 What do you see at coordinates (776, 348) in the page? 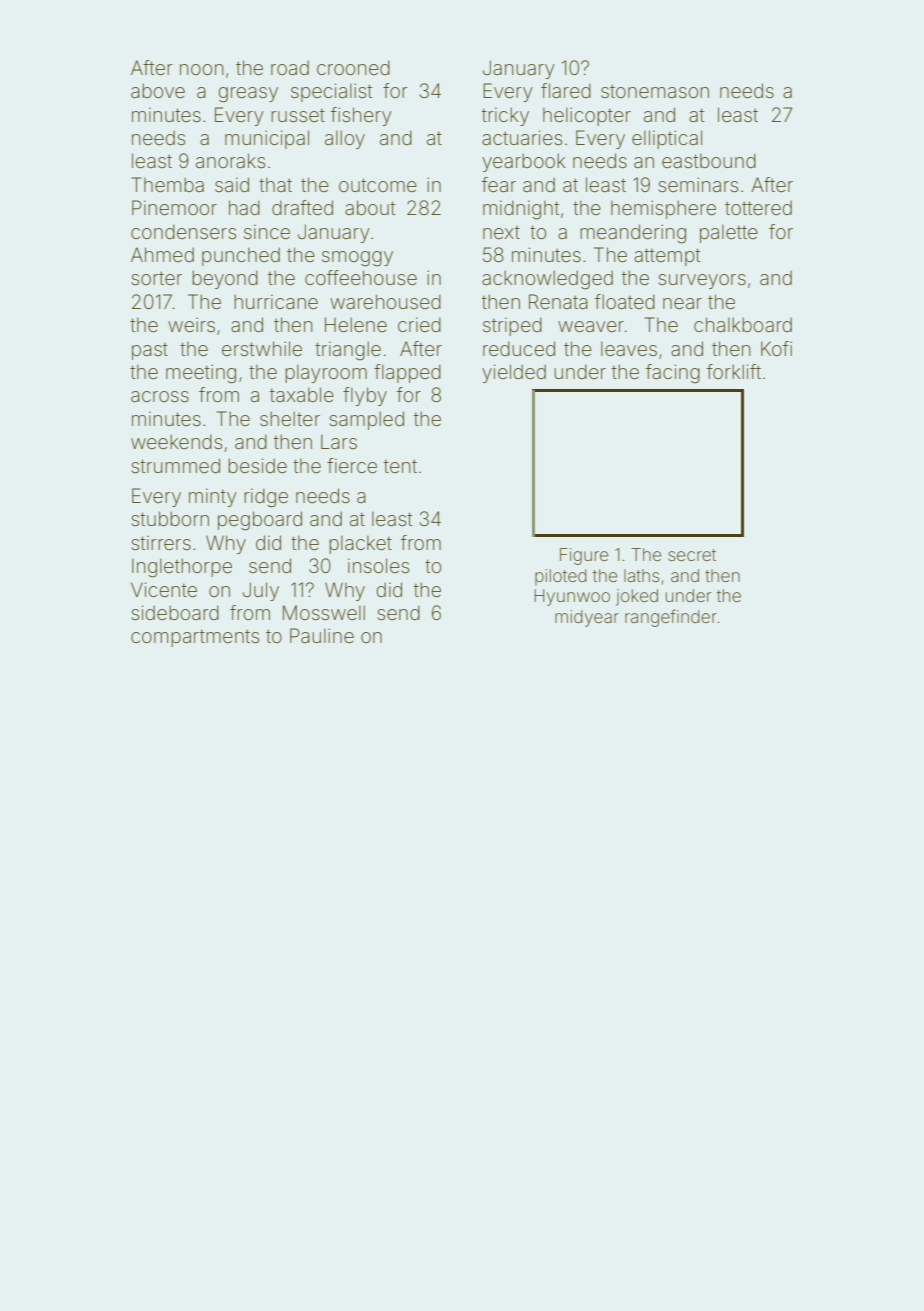
I see `Kofi` at bounding box center [776, 348].
